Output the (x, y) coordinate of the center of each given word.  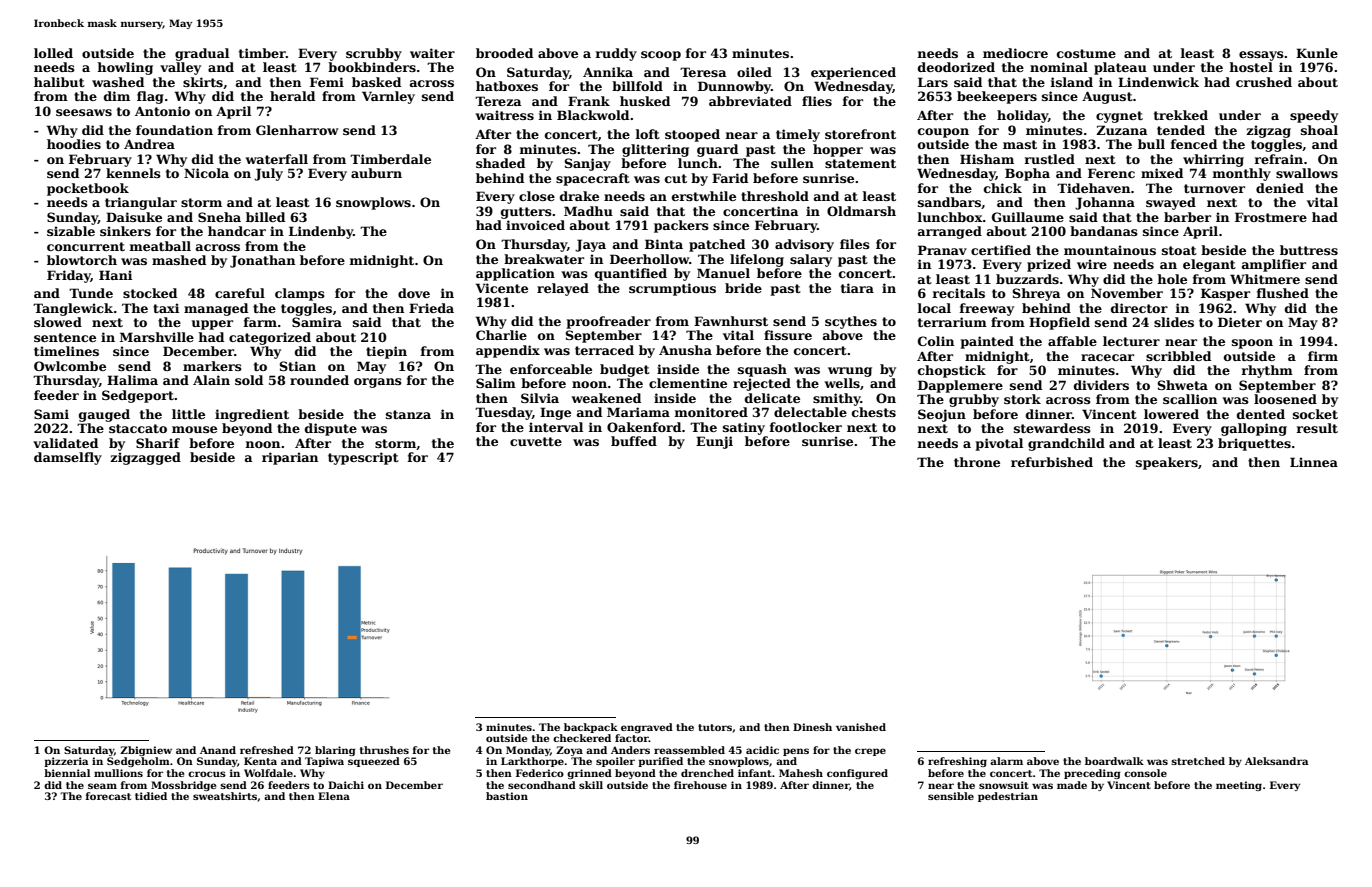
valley (180, 68)
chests (874, 412)
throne (977, 462)
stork (1022, 399)
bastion (507, 796)
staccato (138, 428)
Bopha (1027, 174)
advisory (804, 245)
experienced (853, 73)
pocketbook (88, 189)
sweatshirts (225, 796)
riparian (290, 458)
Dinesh (812, 727)
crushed (1264, 82)
